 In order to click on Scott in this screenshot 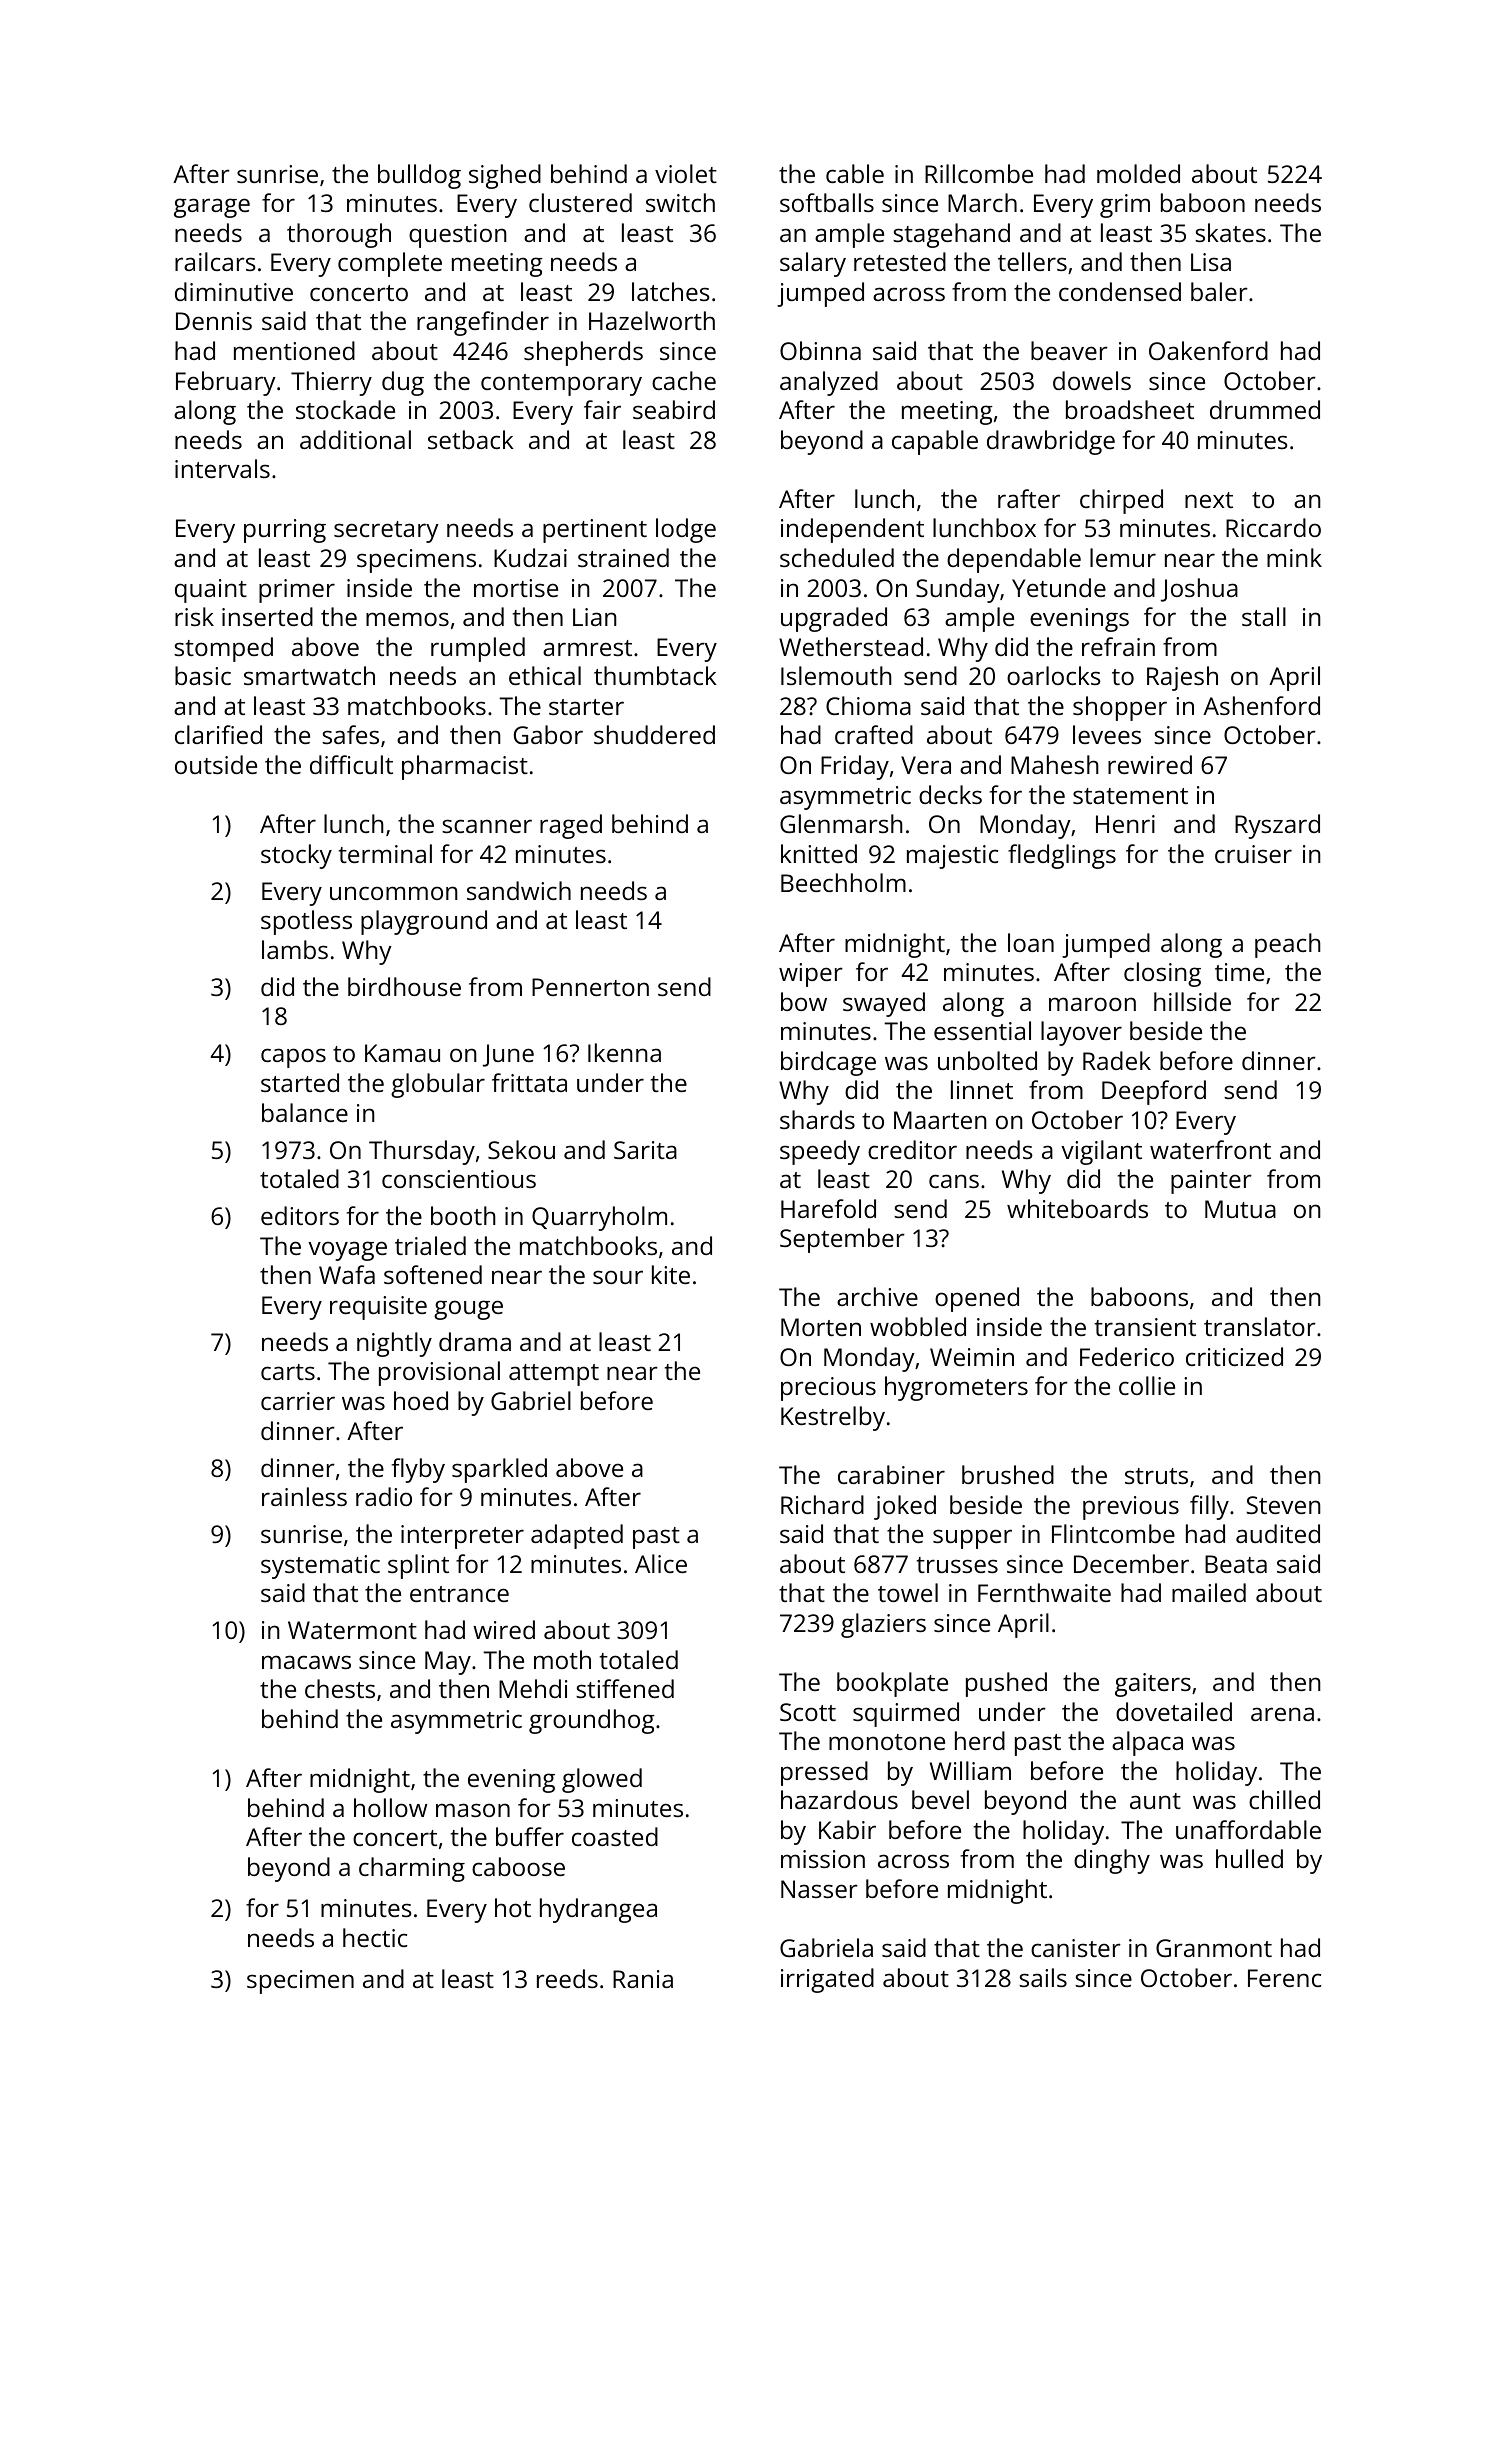, I will do `click(808, 1712)`.
